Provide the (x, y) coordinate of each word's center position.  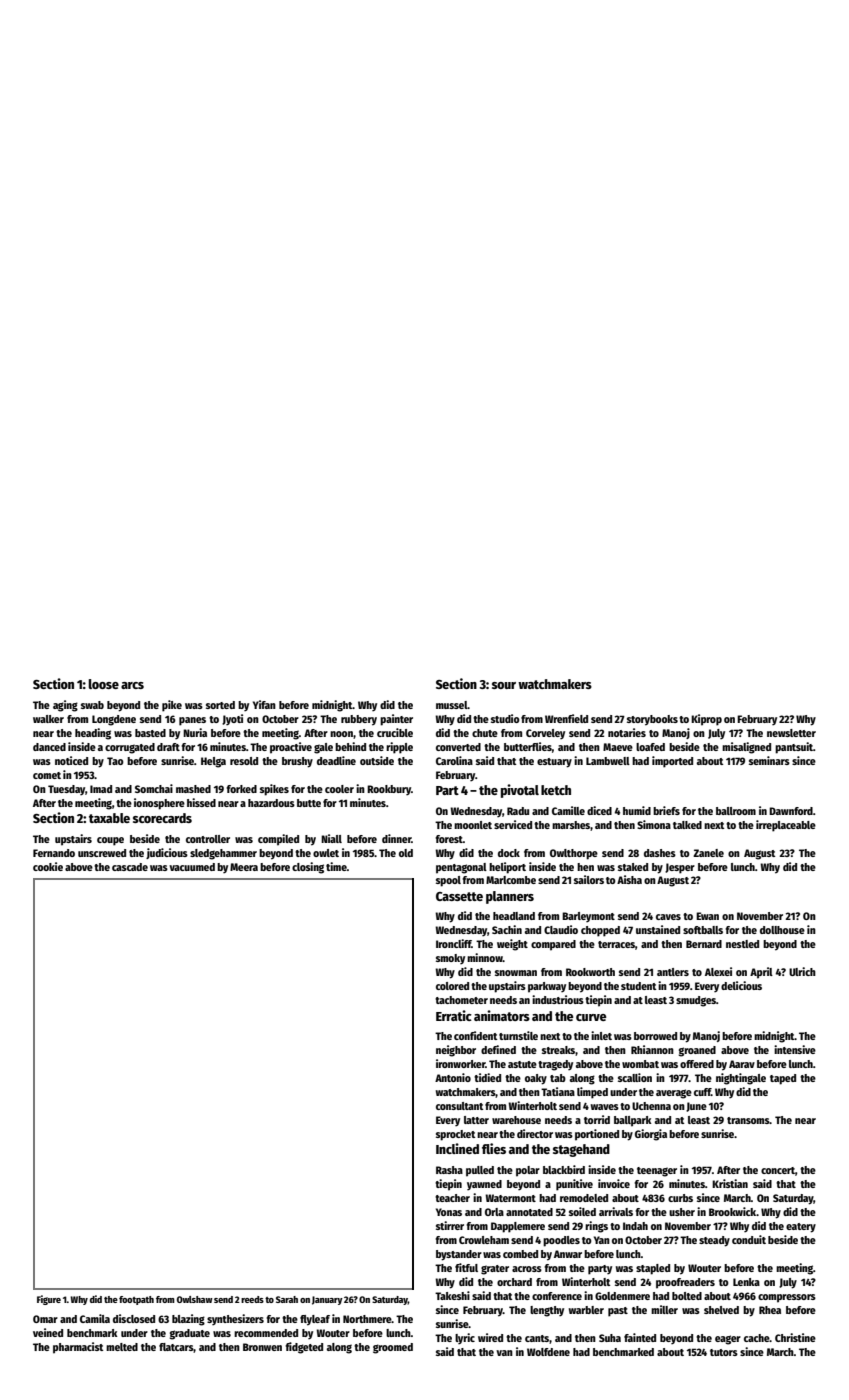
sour (504, 685)
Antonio (453, 1077)
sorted (220, 705)
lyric (465, 1339)
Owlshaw (195, 1299)
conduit (749, 1239)
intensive (795, 1049)
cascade (130, 867)
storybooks (652, 720)
